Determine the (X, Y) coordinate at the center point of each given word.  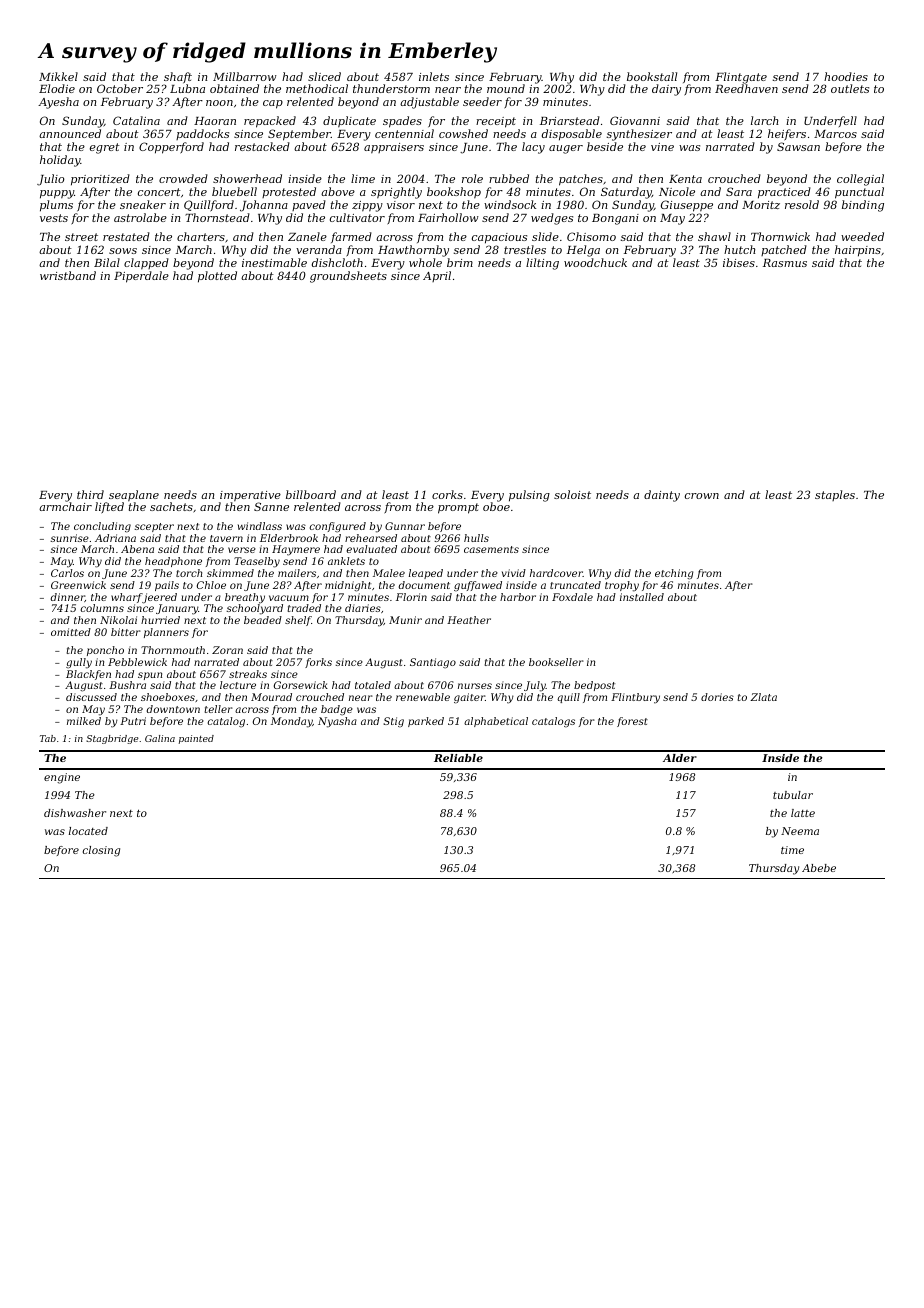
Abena (137, 549)
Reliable (458, 758)
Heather (469, 620)
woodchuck (595, 262)
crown (702, 496)
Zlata (763, 697)
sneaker (143, 204)
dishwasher (75, 813)
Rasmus (785, 263)
